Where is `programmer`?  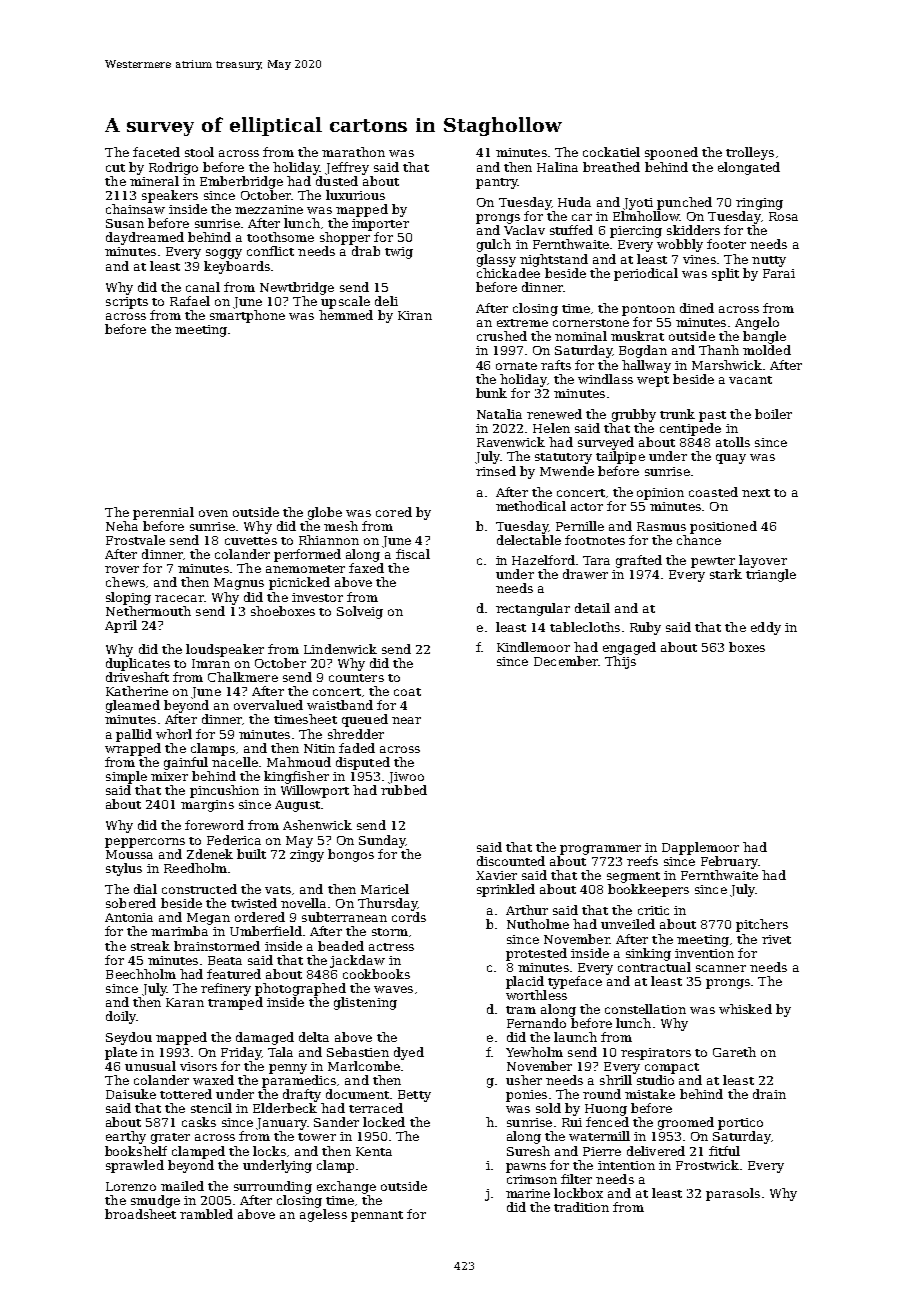
programmer is located at coordinates (600, 850).
